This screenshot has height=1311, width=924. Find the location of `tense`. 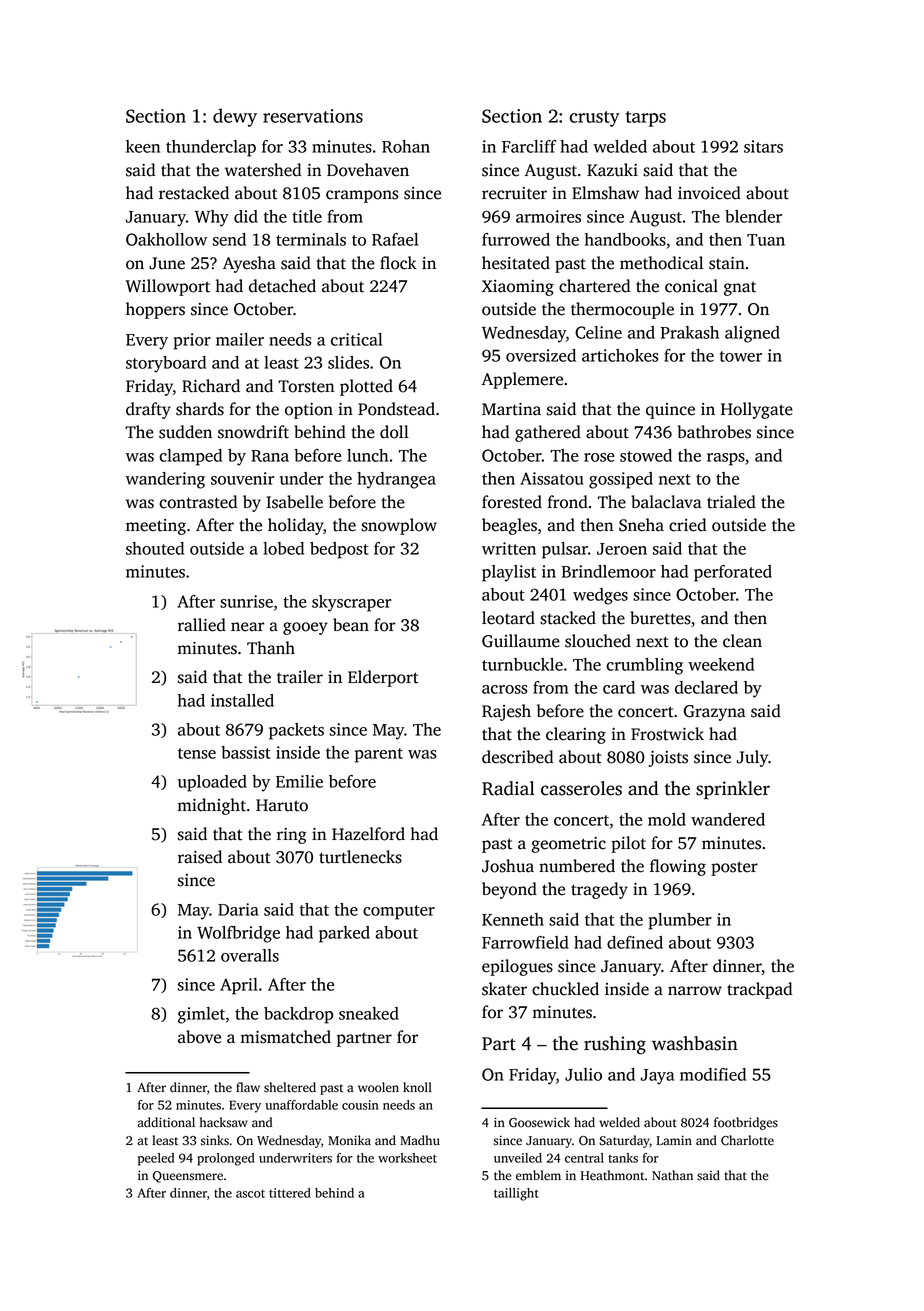

tense is located at coordinates (197, 753).
